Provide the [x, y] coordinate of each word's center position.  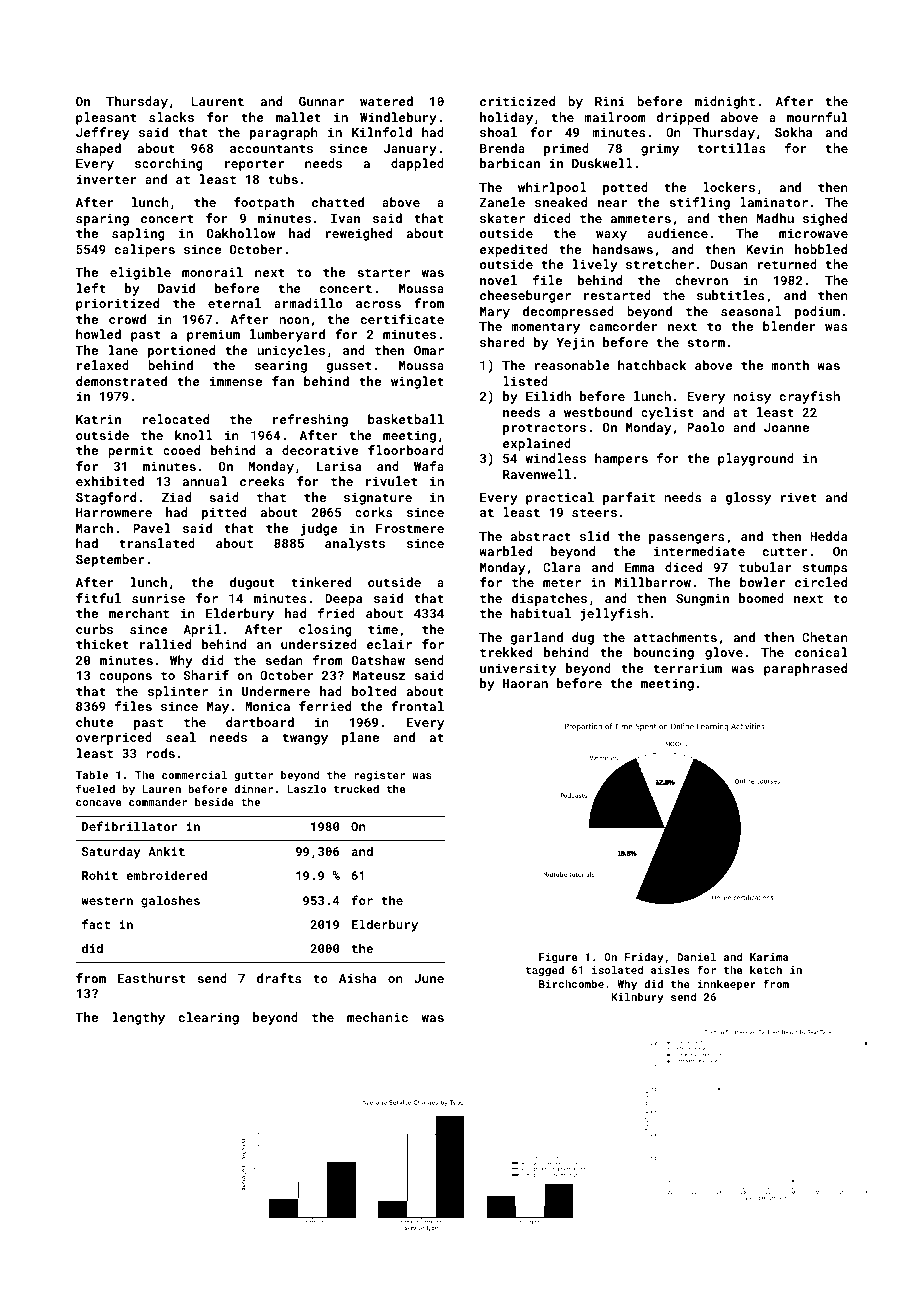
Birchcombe [571, 983]
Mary [495, 313]
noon [294, 320]
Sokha [793, 132]
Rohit [100, 875]
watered [386, 101]
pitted [224, 513]
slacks [171, 117]
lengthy [139, 1018]
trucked [356, 788]
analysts [355, 544]
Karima [769, 957]
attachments [675, 637]
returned [787, 264]
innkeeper [727, 985]
